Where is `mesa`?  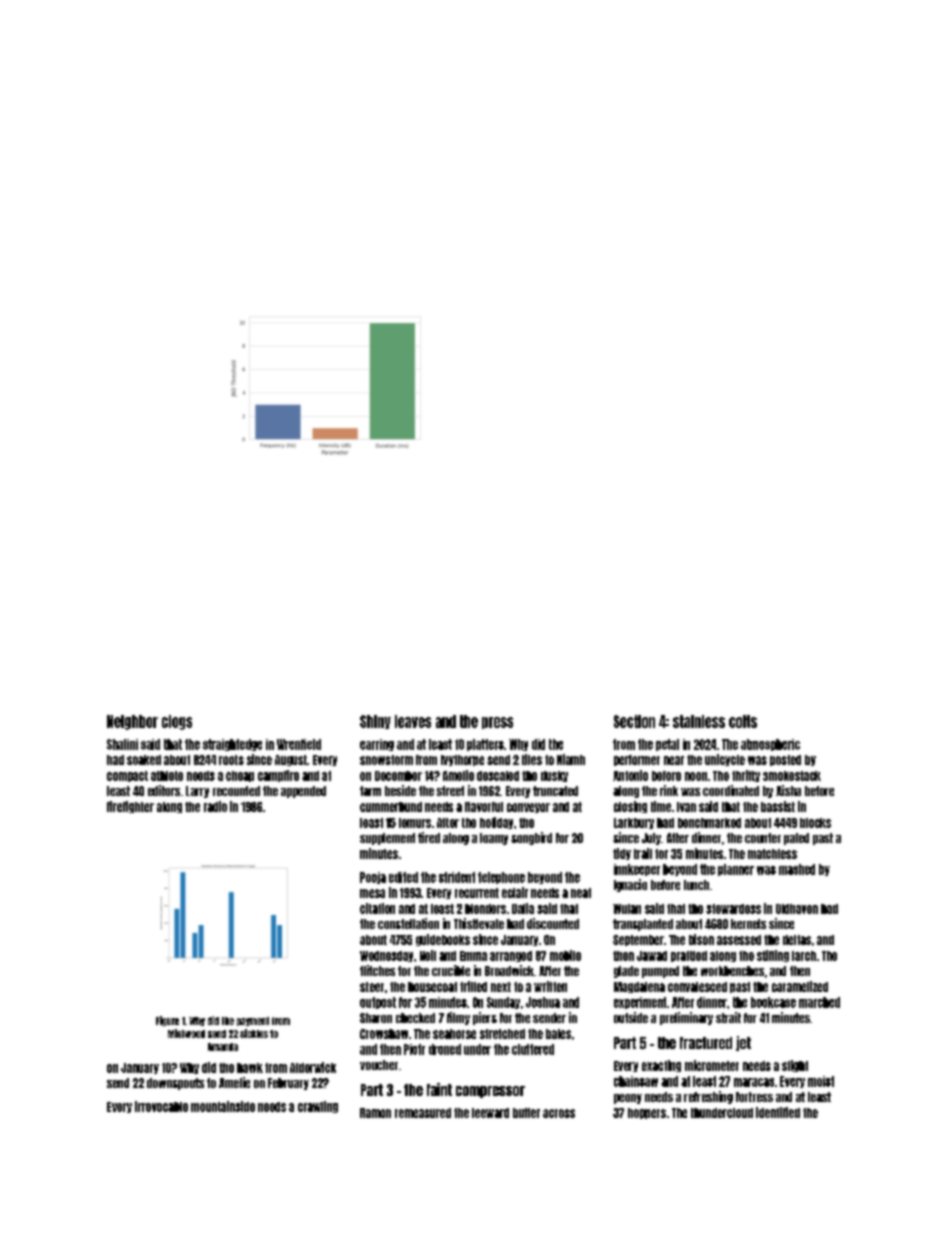
mesa is located at coordinates (372, 893).
